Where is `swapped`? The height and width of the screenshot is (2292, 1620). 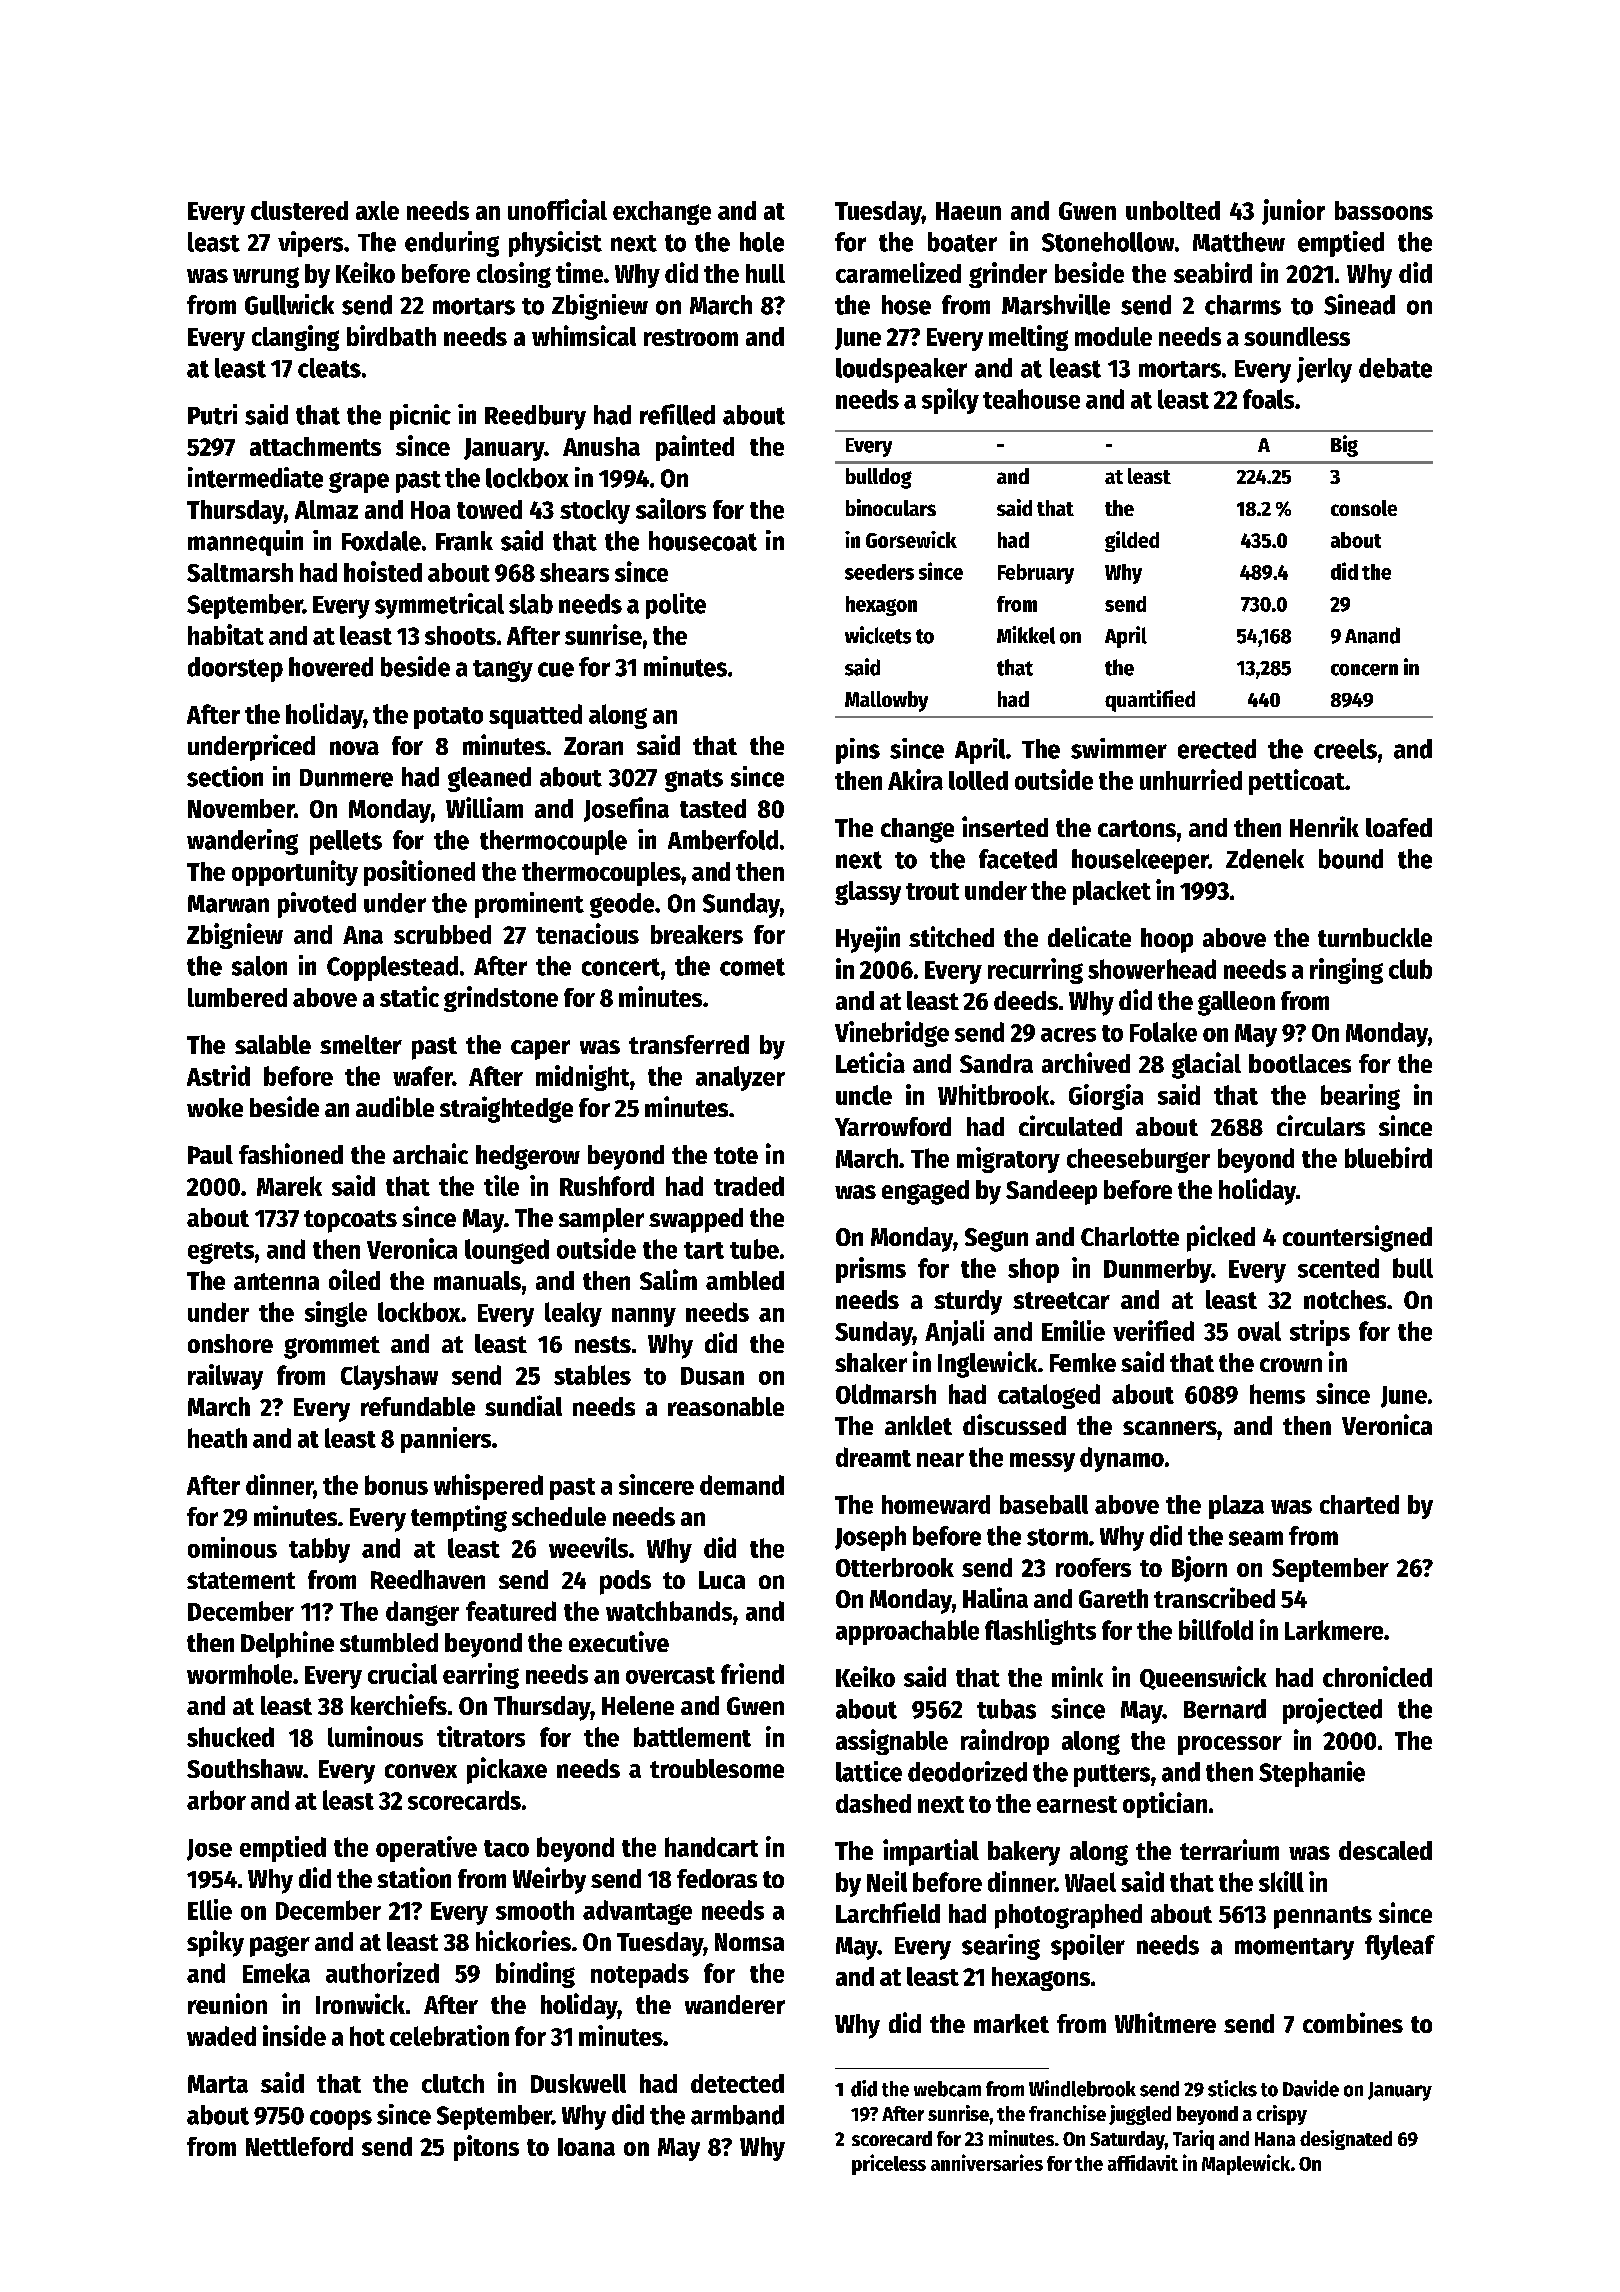 swapped is located at coordinates (696, 1220).
